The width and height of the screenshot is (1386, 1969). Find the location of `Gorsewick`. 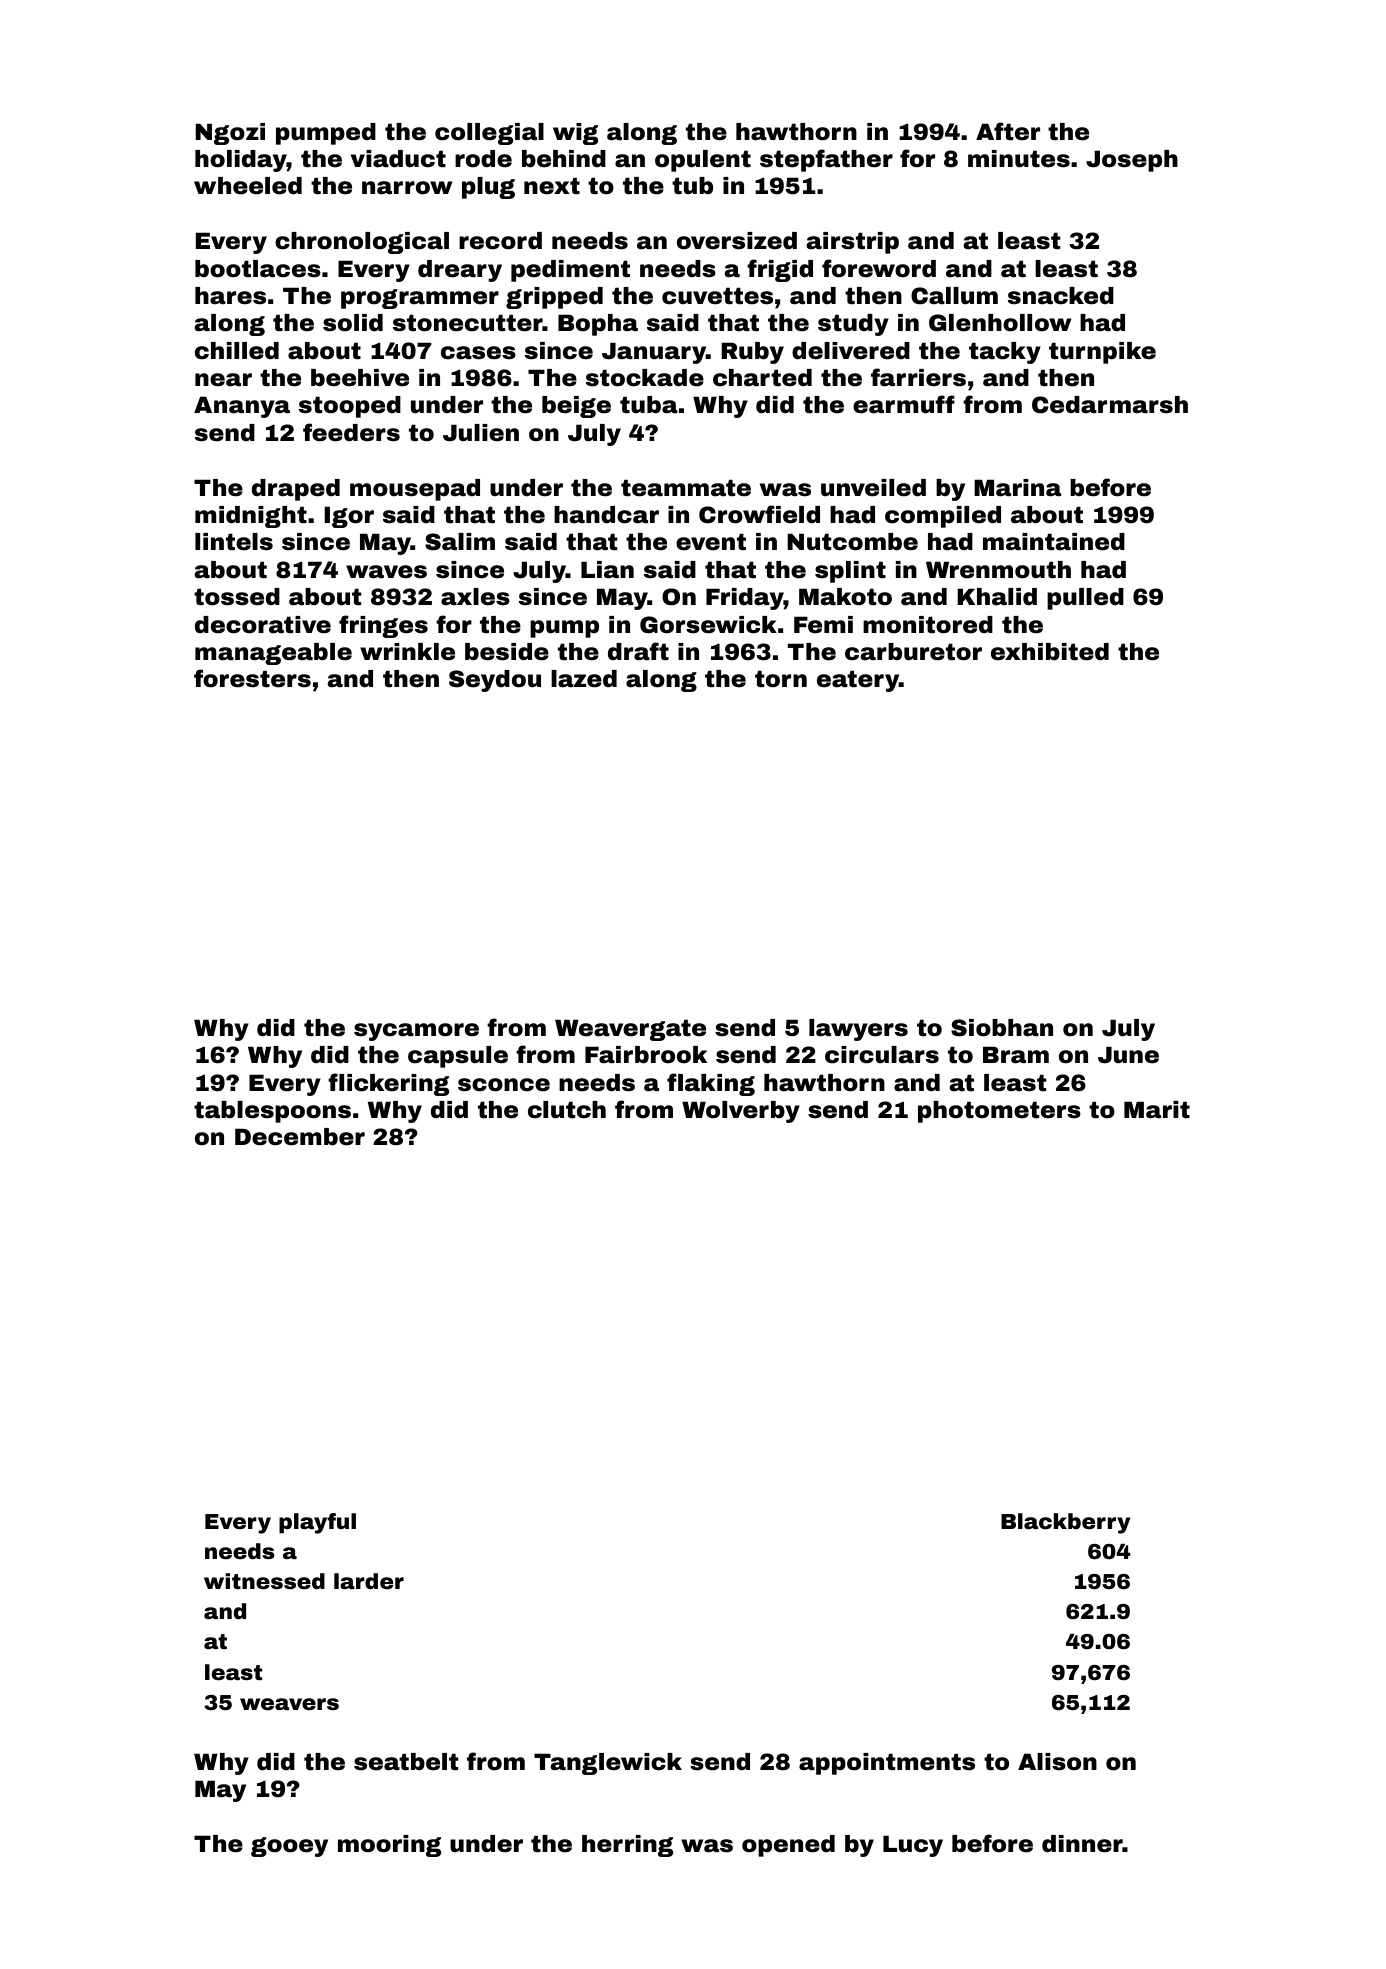

Gorsewick is located at coordinates (708, 625).
